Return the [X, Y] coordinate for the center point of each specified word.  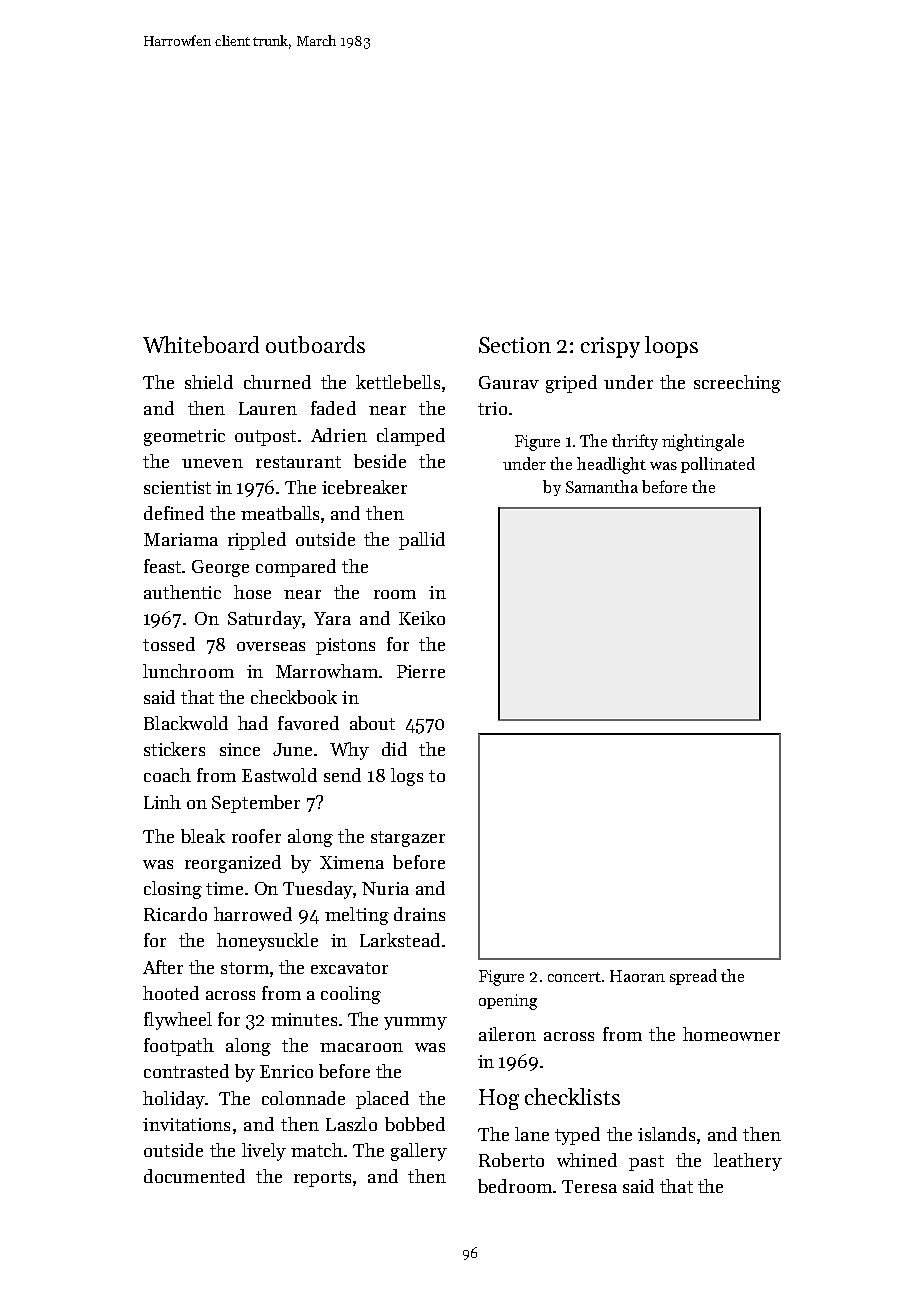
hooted [171, 993]
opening [508, 1002]
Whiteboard [201, 344]
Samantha [602, 486]
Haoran [637, 976]
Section [515, 345]
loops [671, 347]
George [220, 568]
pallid [422, 541]
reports [322, 1179]
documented [194, 1176]
